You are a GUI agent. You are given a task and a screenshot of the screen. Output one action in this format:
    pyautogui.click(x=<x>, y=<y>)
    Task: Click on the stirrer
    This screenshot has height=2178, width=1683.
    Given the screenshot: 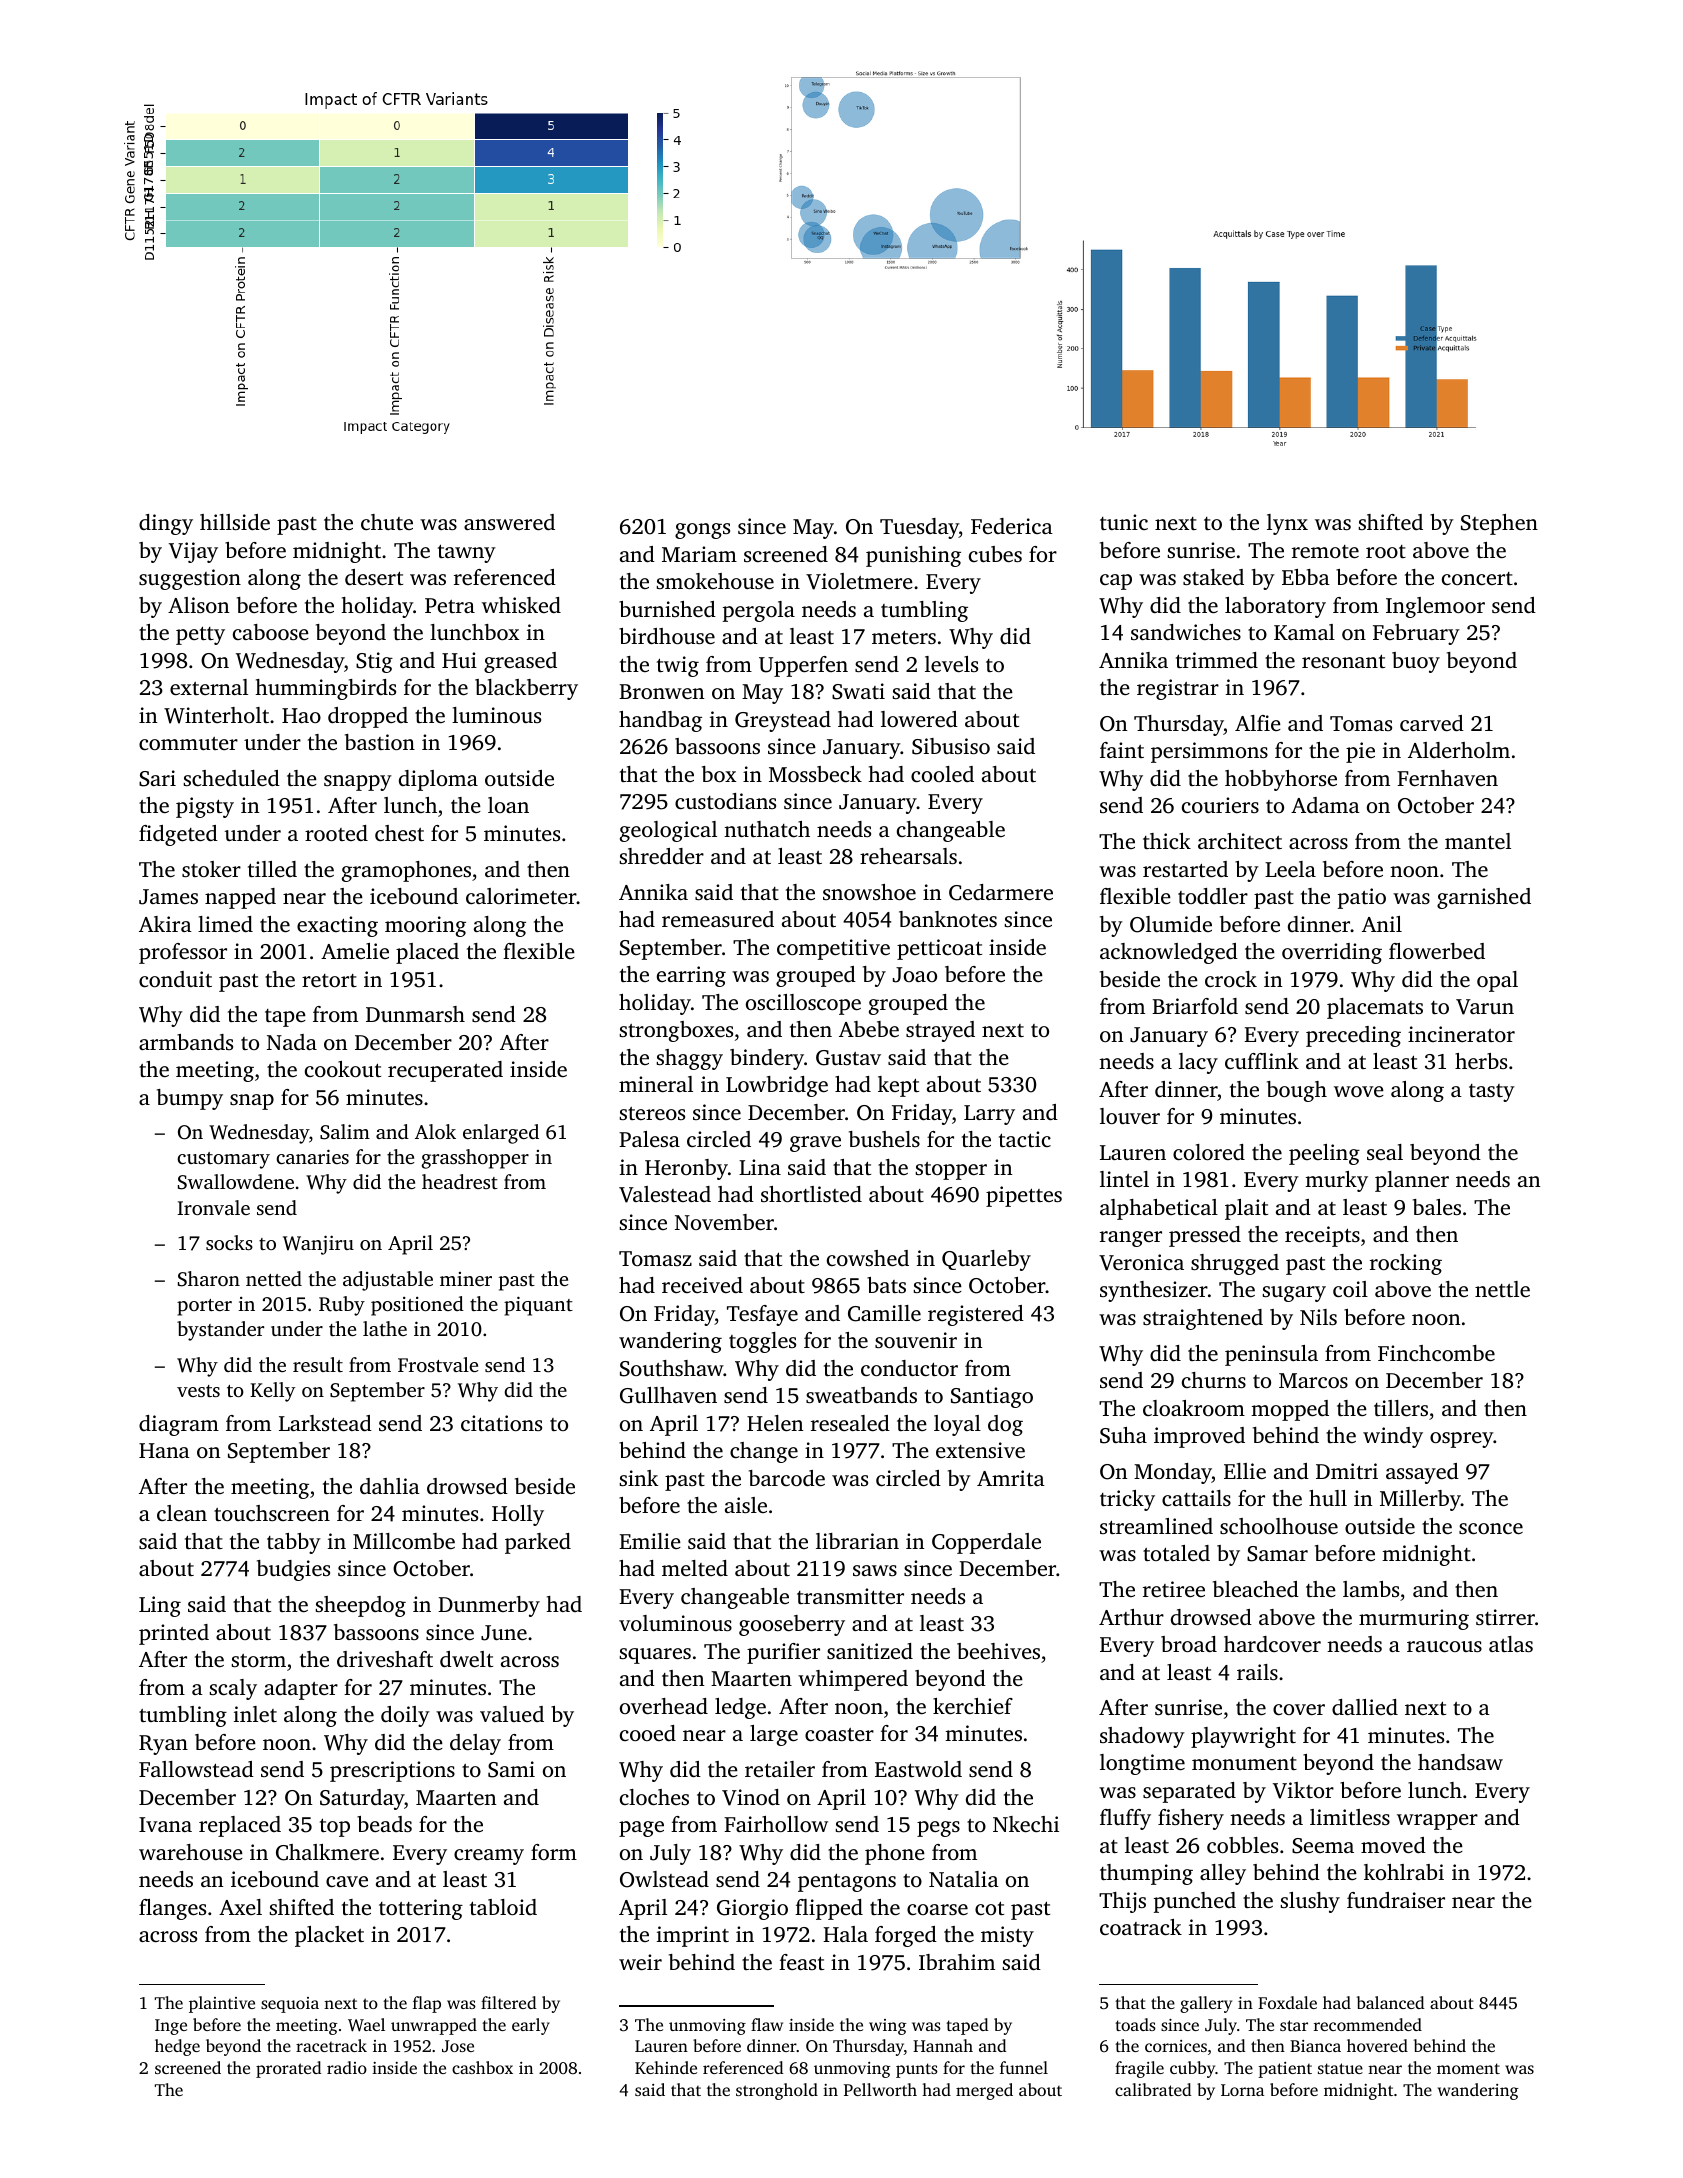 What is the action you would take?
    pyautogui.click(x=1505, y=1617)
